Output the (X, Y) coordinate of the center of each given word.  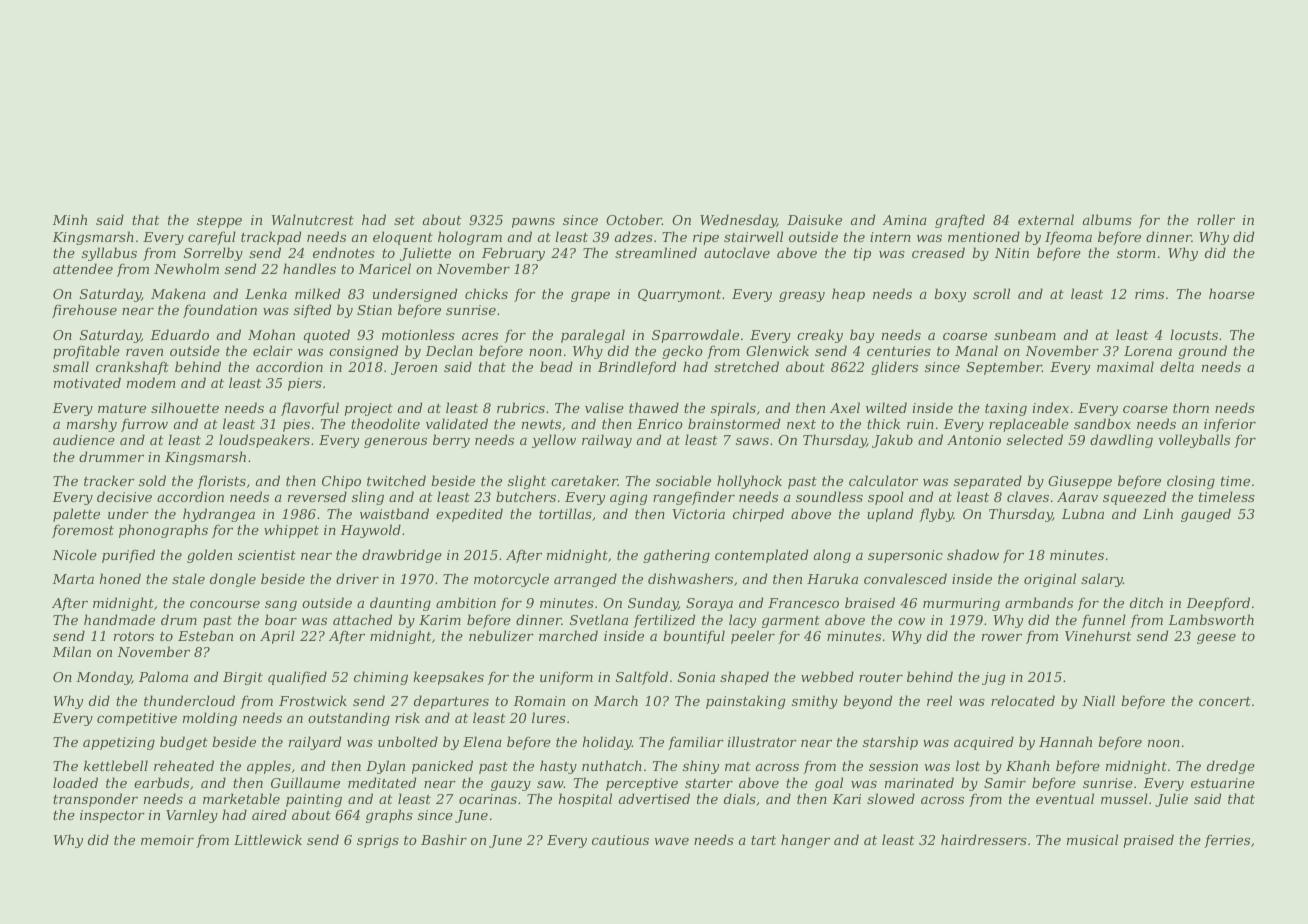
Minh (69, 219)
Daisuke (814, 219)
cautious (620, 840)
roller (1216, 219)
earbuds (161, 782)
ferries (1227, 841)
